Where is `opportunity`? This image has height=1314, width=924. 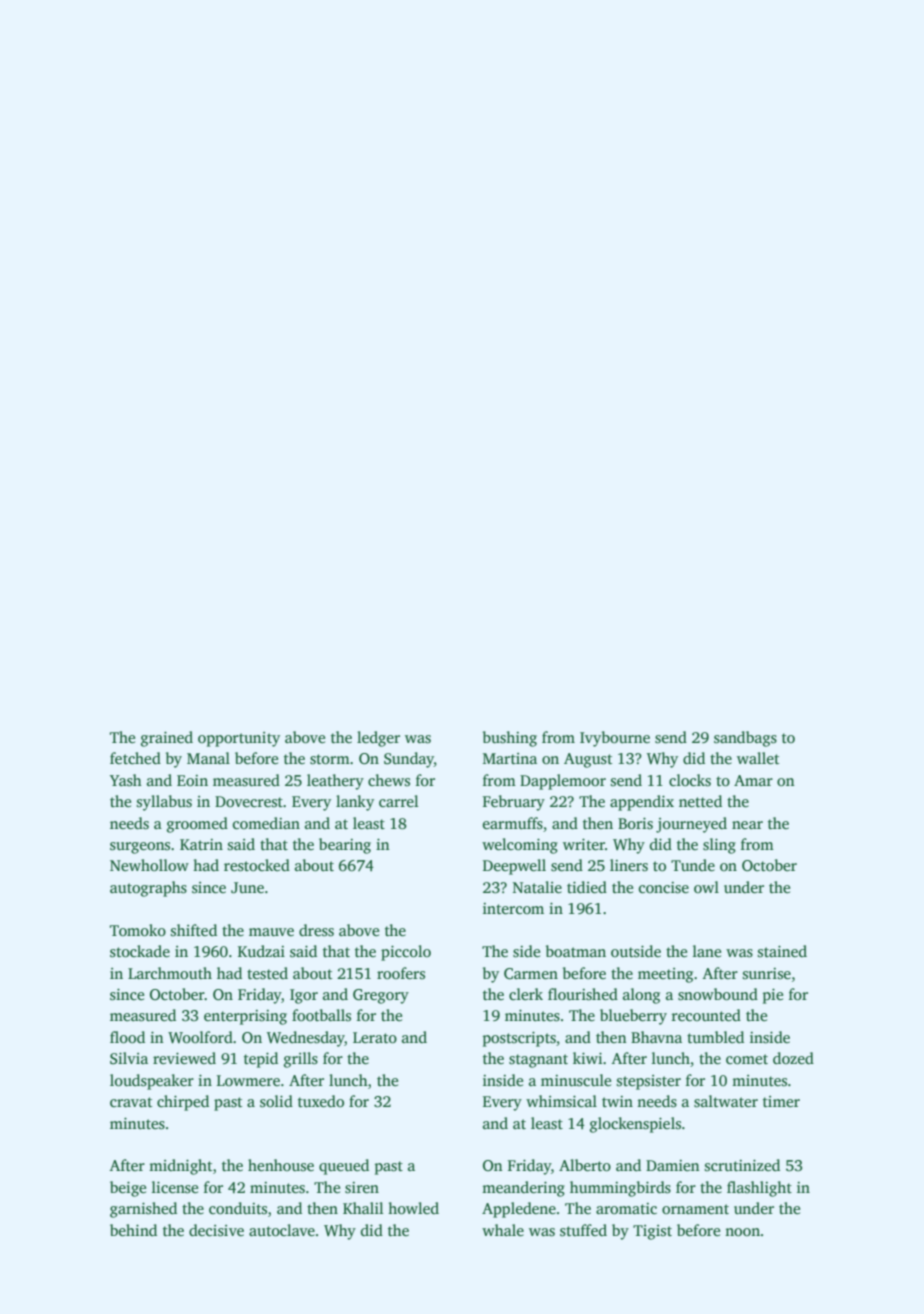 opportunity is located at coordinates (239, 739).
